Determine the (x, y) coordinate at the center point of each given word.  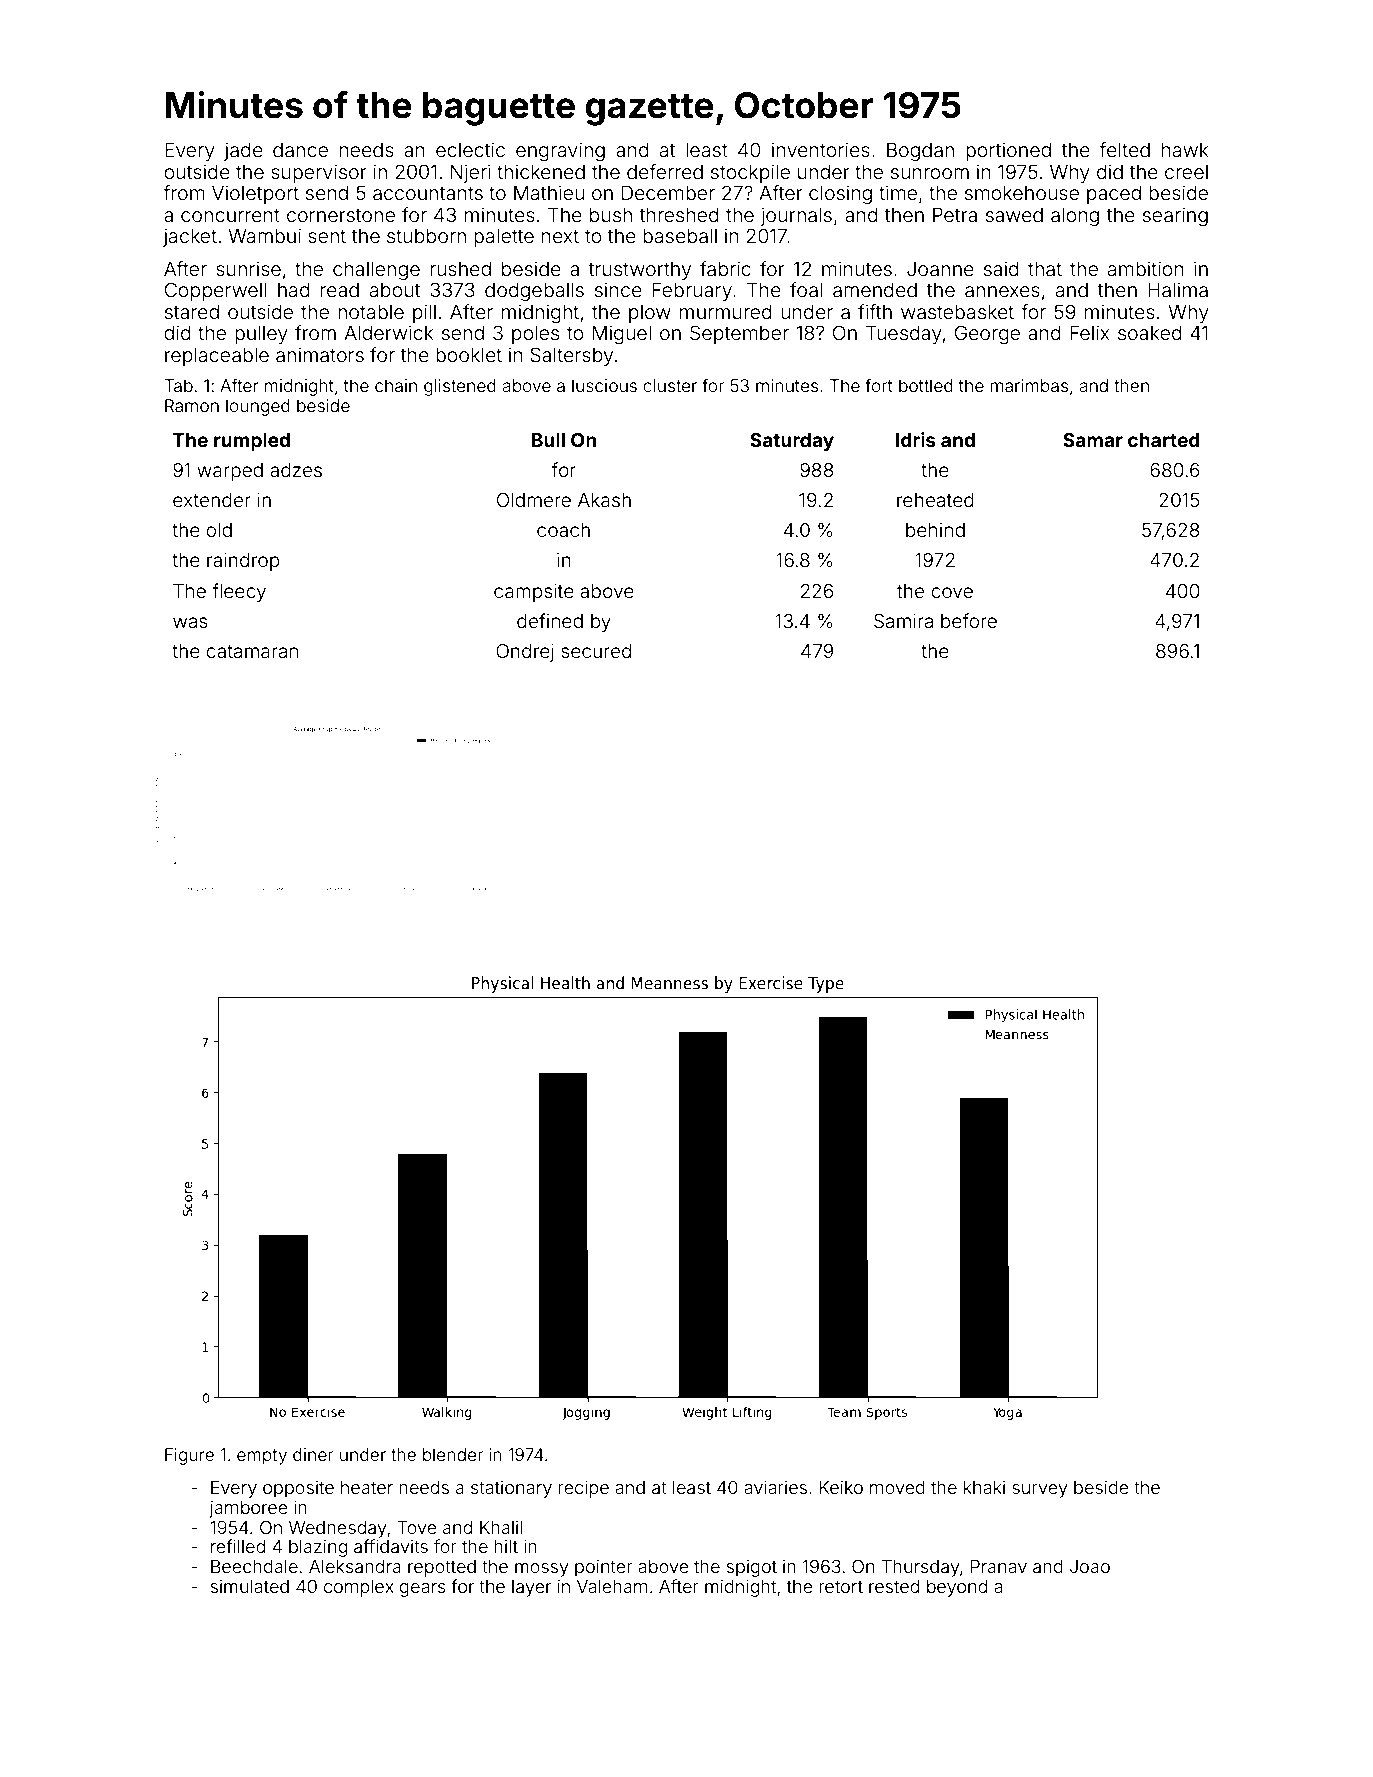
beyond (957, 1588)
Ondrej (525, 653)
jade (243, 151)
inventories (821, 149)
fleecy (239, 592)
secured (596, 651)
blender (453, 1454)
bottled (926, 385)
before (969, 620)
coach (563, 530)
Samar (1093, 440)
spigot (752, 1568)
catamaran (252, 651)
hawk (1185, 149)
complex (359, 1588)
